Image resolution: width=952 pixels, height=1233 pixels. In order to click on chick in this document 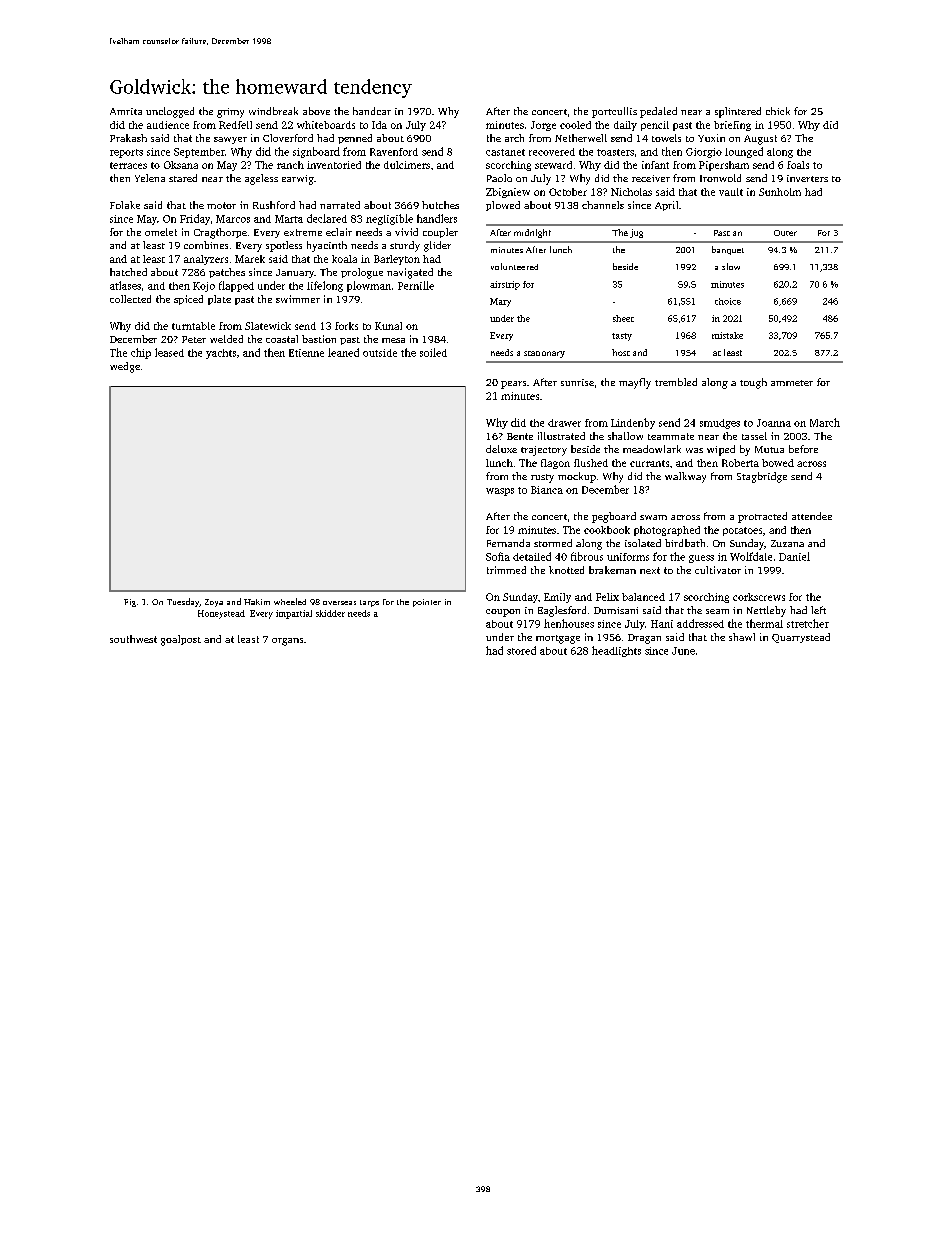, I will do `click(778, 111)`.
